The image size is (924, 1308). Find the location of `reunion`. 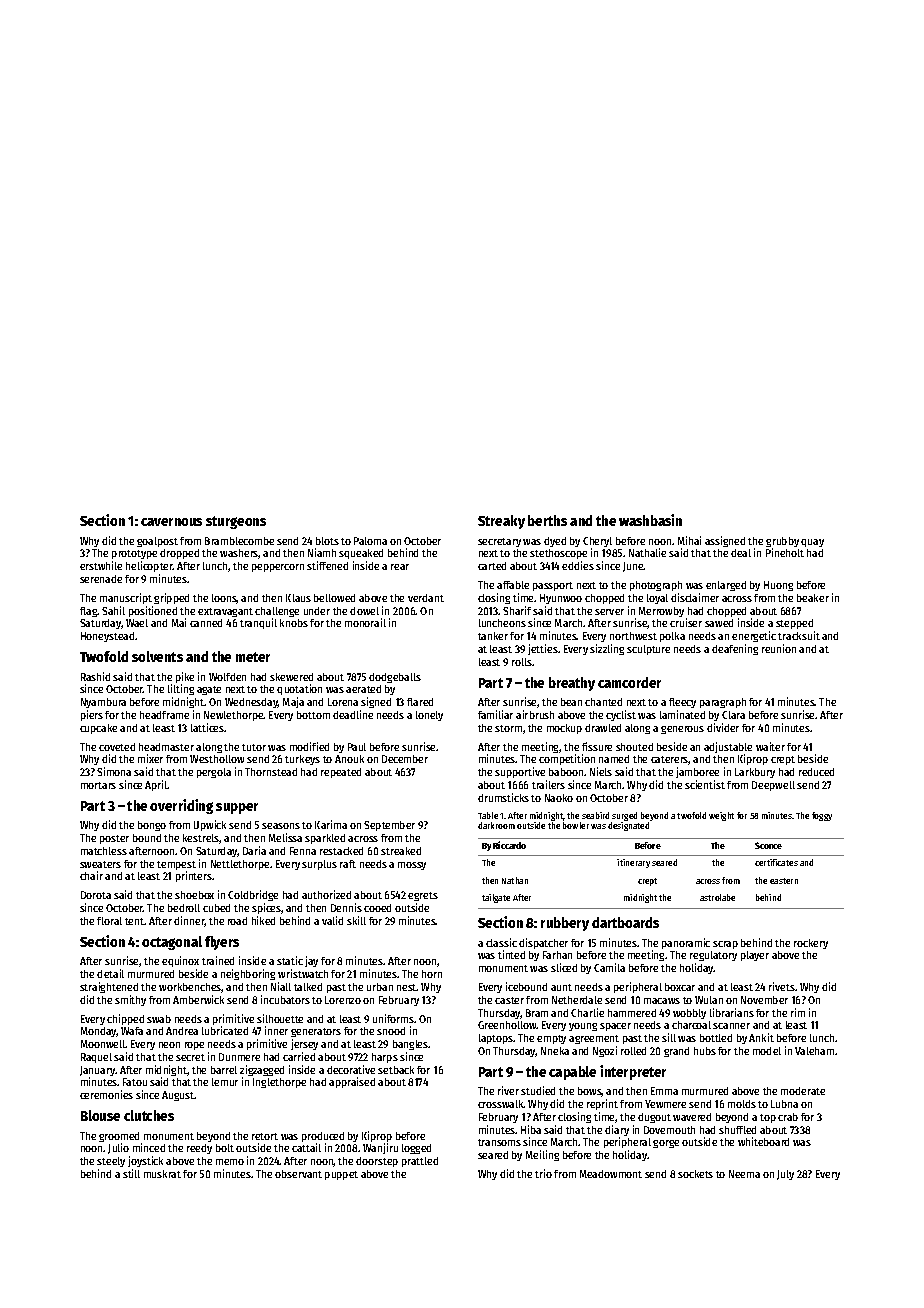

reunion is located at coordinates (779, 648).
